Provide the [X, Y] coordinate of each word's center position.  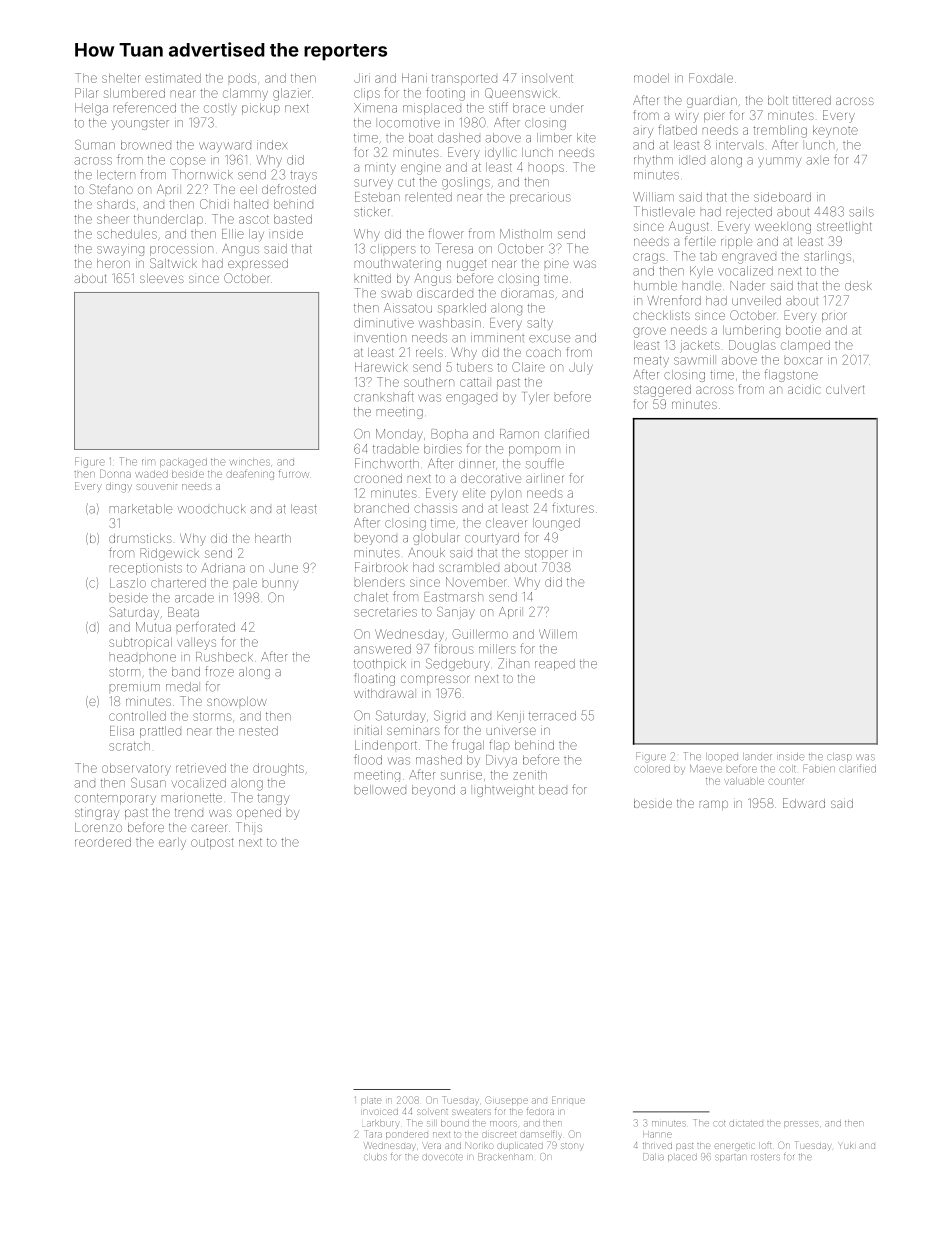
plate [371, 1101]
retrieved [201, 768]
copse [187, 162]
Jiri [362, 78]
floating [374, 679]
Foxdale [711, 78]
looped [722, 757]
